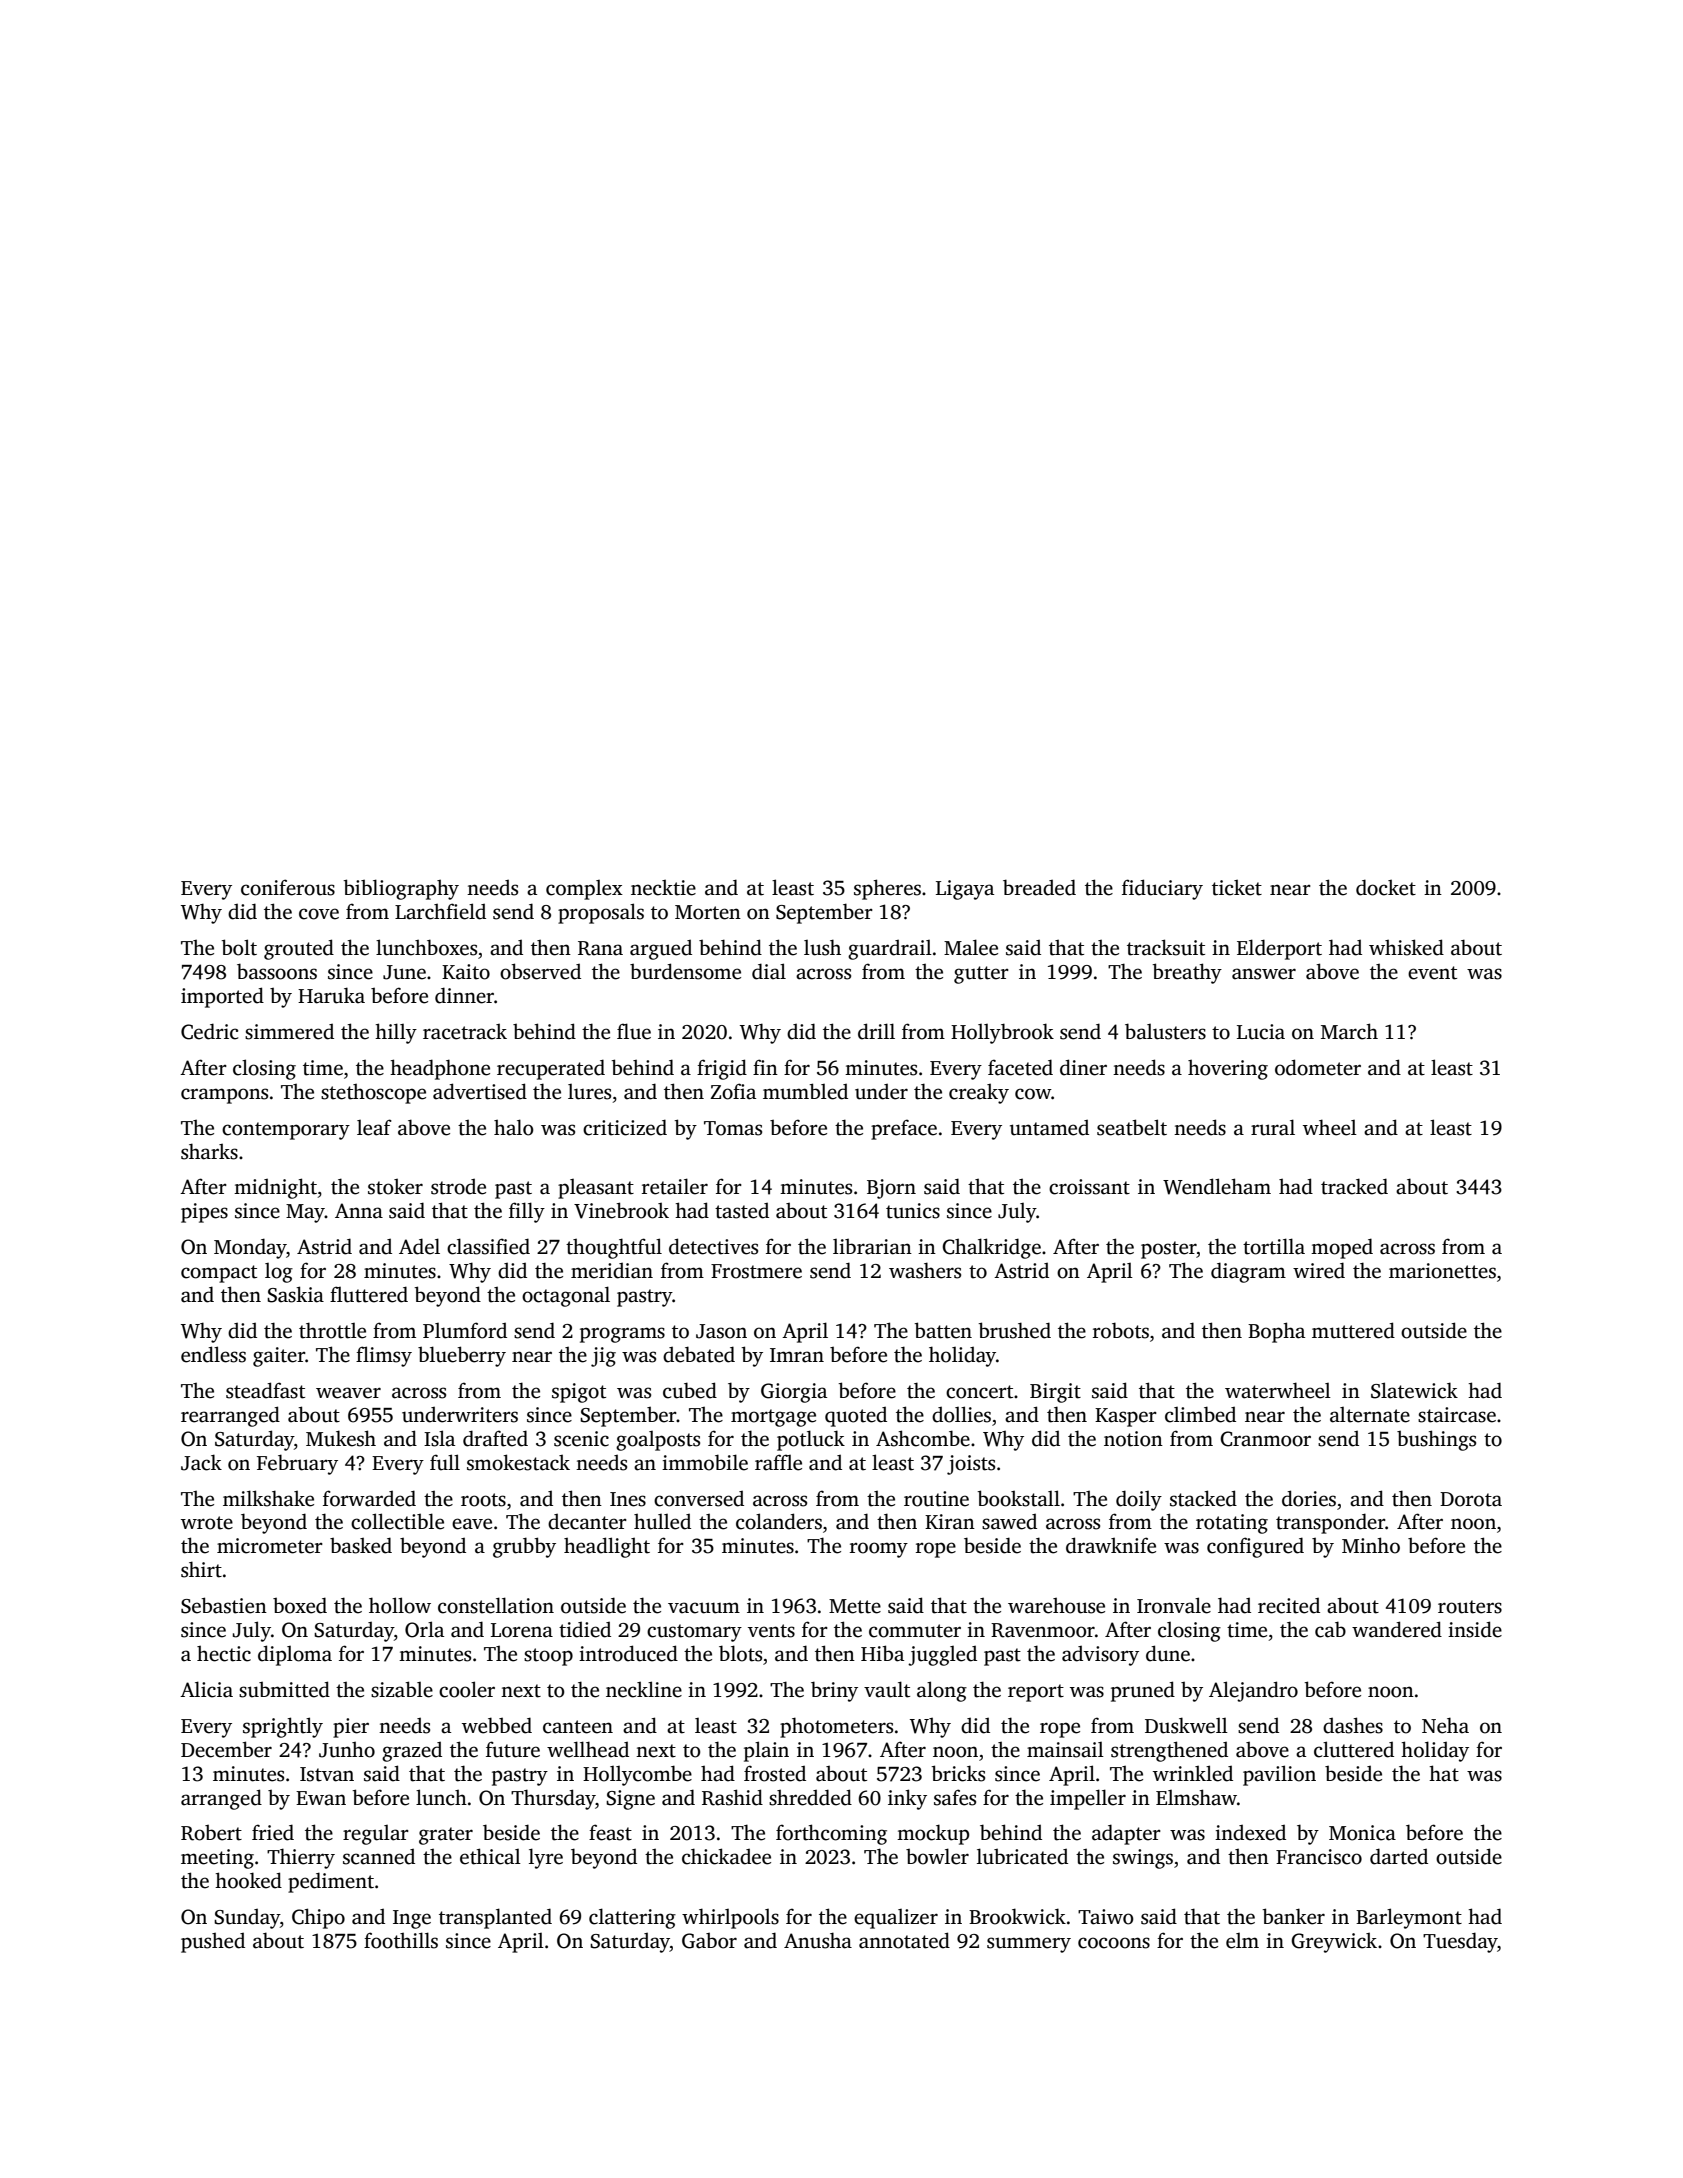 This screenshot has height=2178, width=1683. Describe the element at coordinates (1432, 973) in the screenshot. I see `event` at that location.
